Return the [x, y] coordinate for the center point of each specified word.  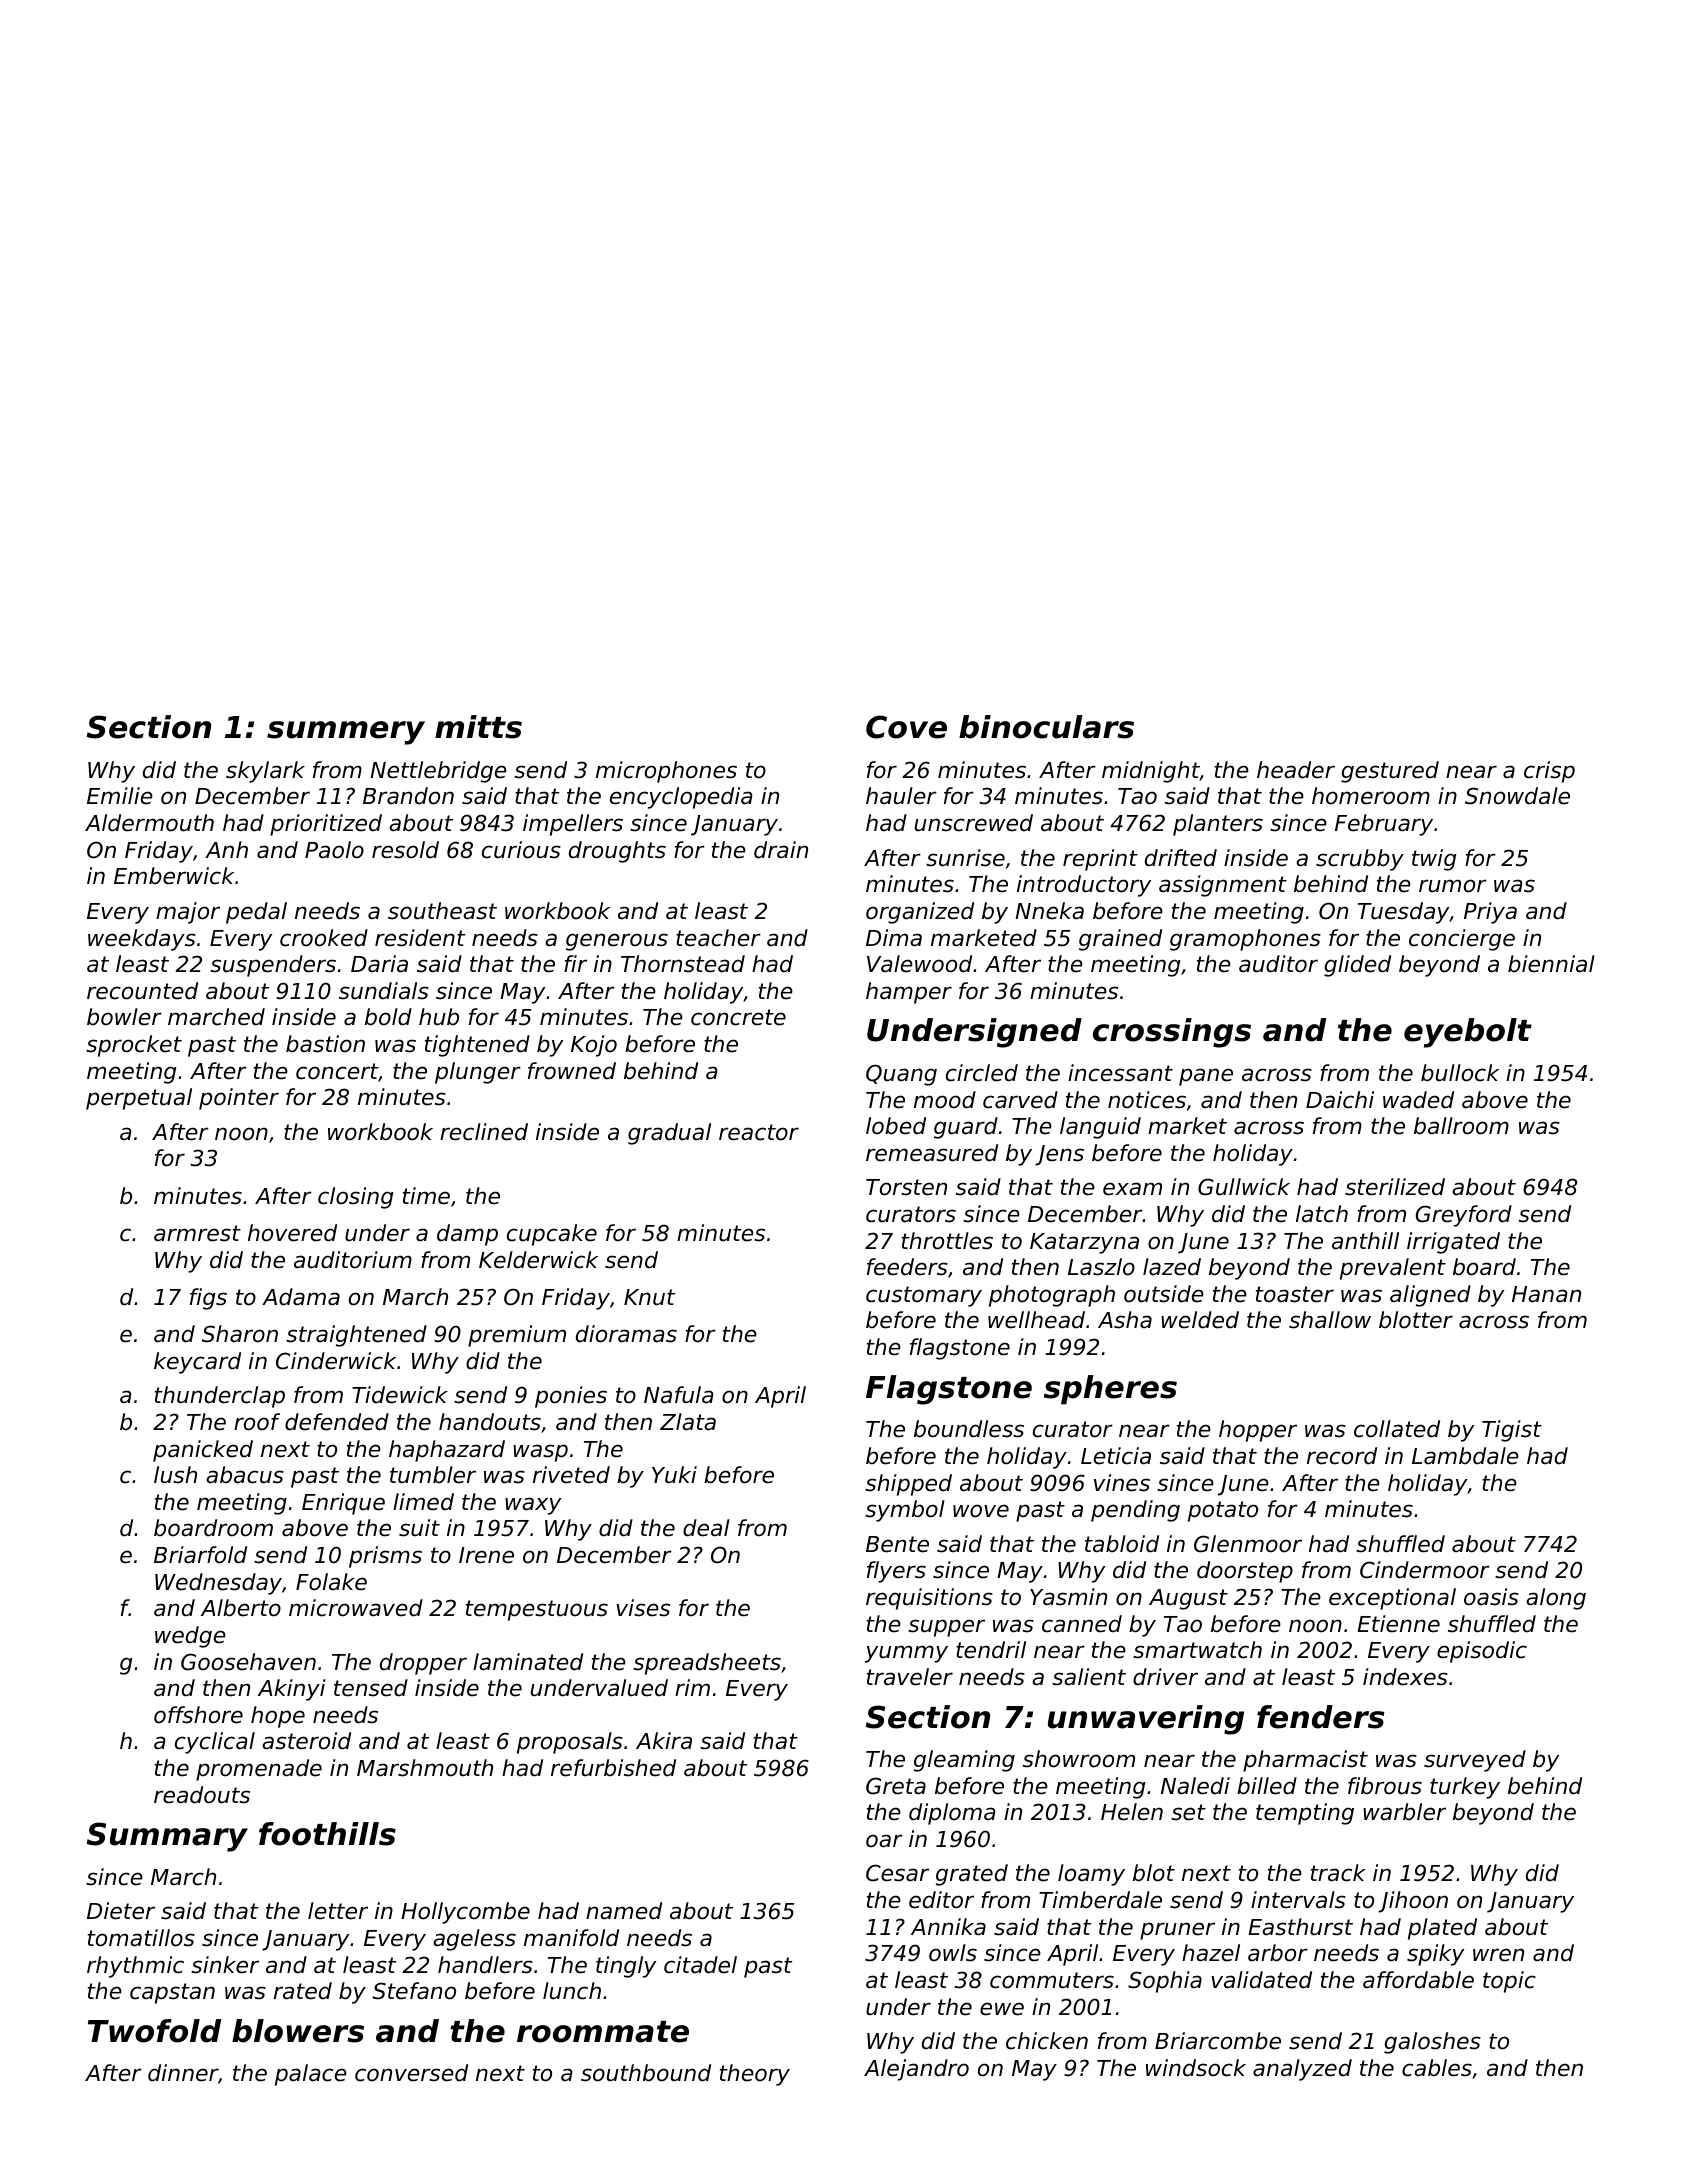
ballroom [1461, 1126]
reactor [759, 1132]
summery [346, 733]
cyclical [215, 1743]
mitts [478, 727]
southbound [646, 2073]
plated [1442, 1929]
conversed [411, 2073]
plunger [478, 1073]
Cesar [897, 1873]
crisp [1549, 772]
